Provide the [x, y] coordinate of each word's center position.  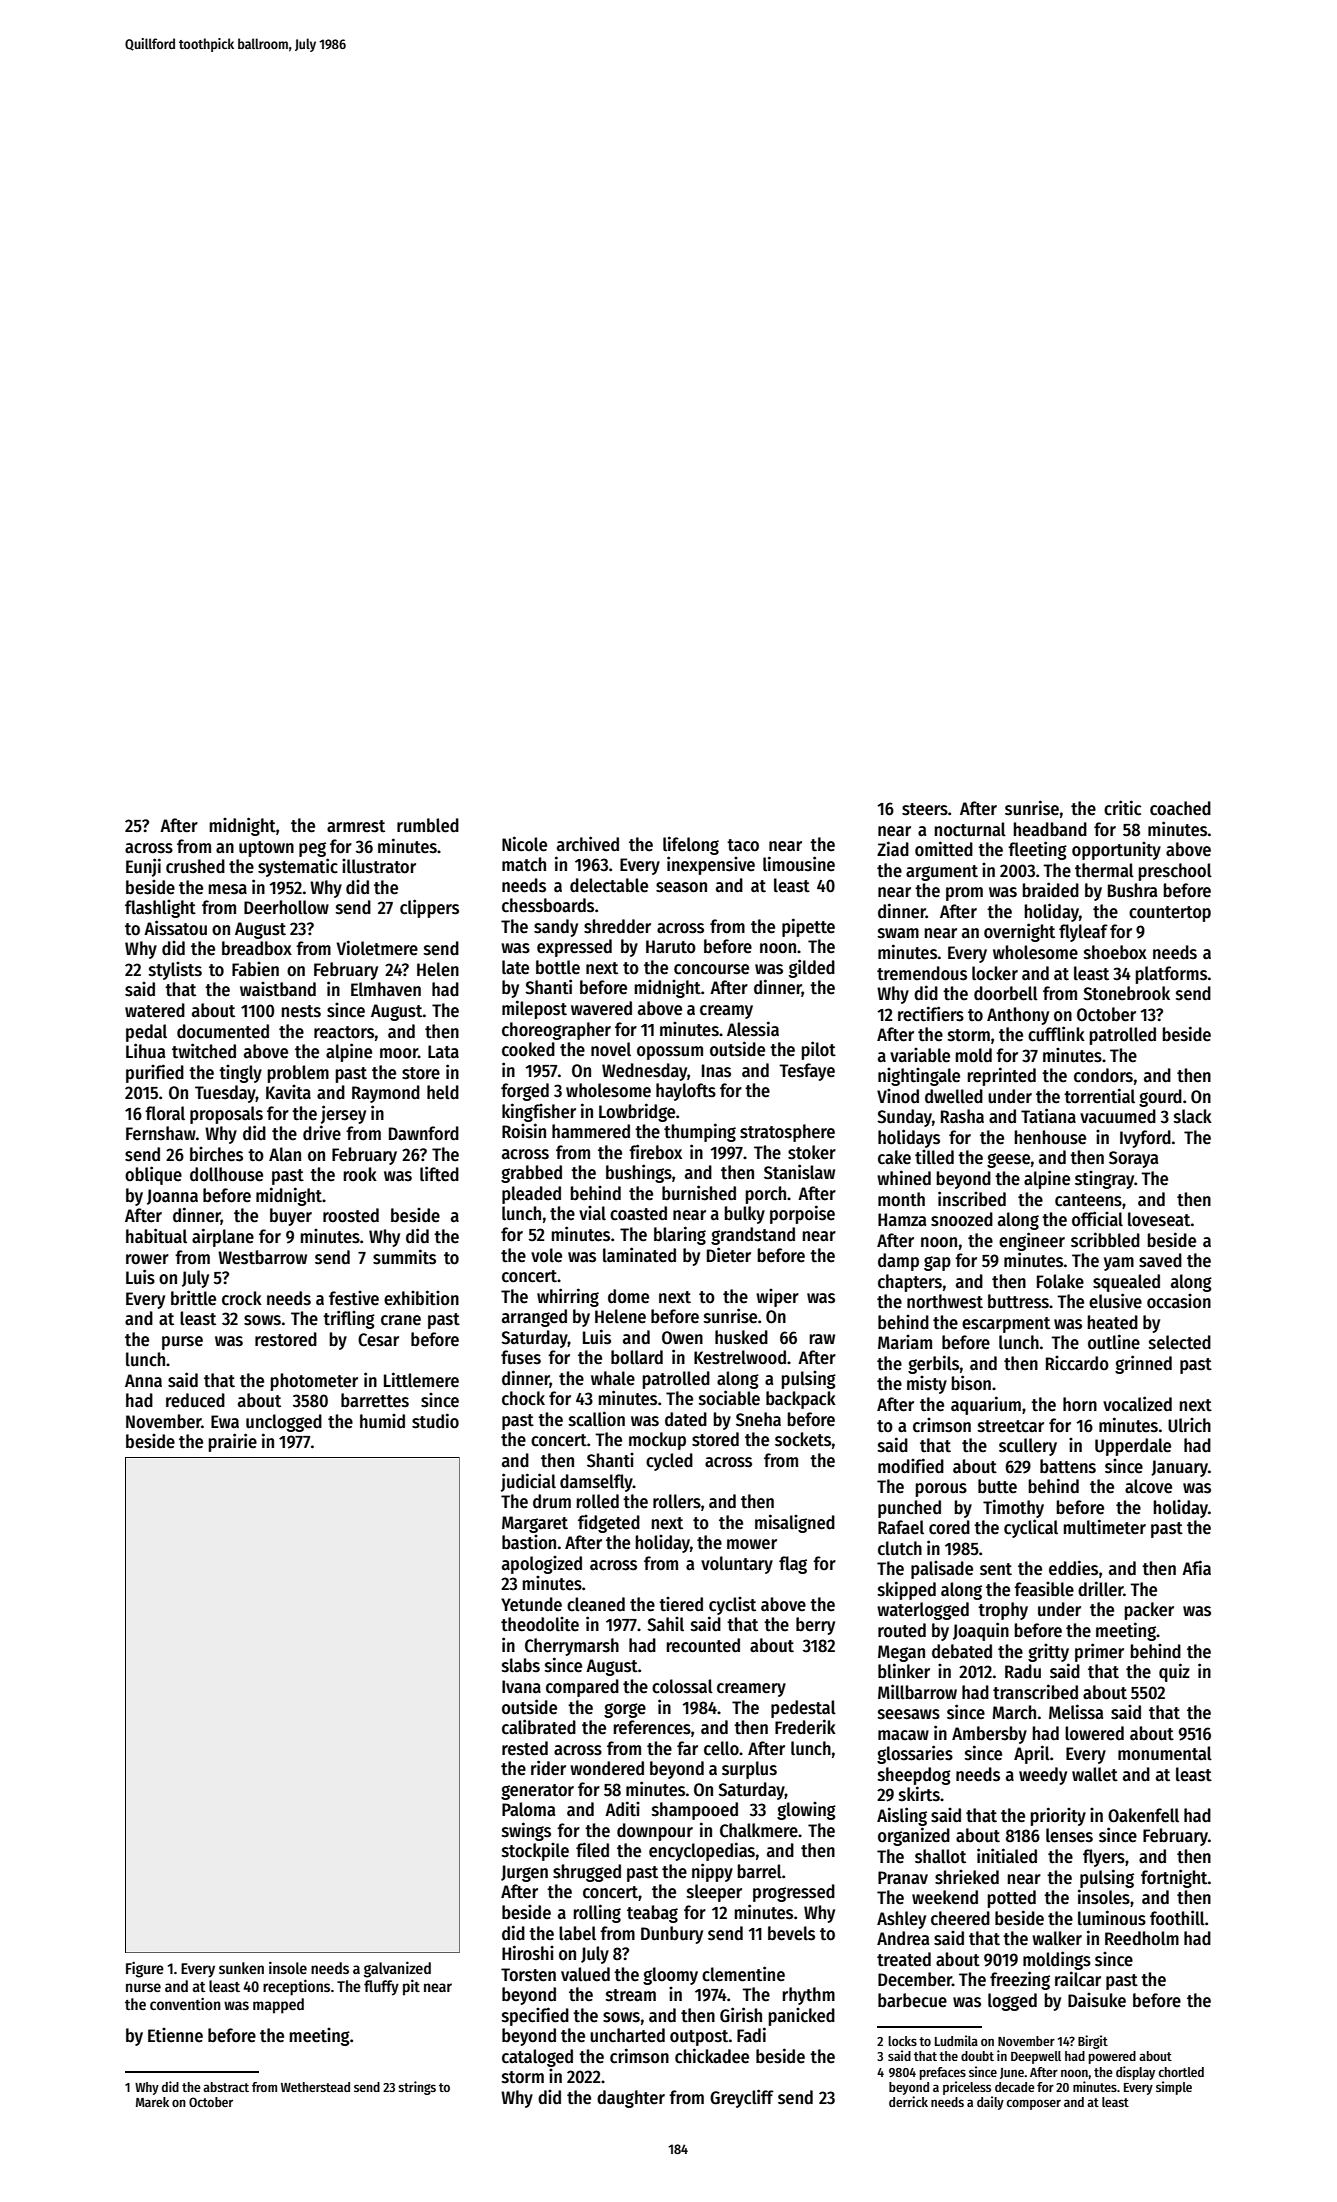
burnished [699, 1193]
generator [537, 1792]
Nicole [524, 844]
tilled [934, 1157]
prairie [233, 1442]
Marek [152, 2102]
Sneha [758, 1419]
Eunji [143, 867]
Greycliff [742, 2098]
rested [525, 1748]
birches [216, 1154]
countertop [1170, 914]
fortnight [1174, 1878]
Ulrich [1189, 1425]
